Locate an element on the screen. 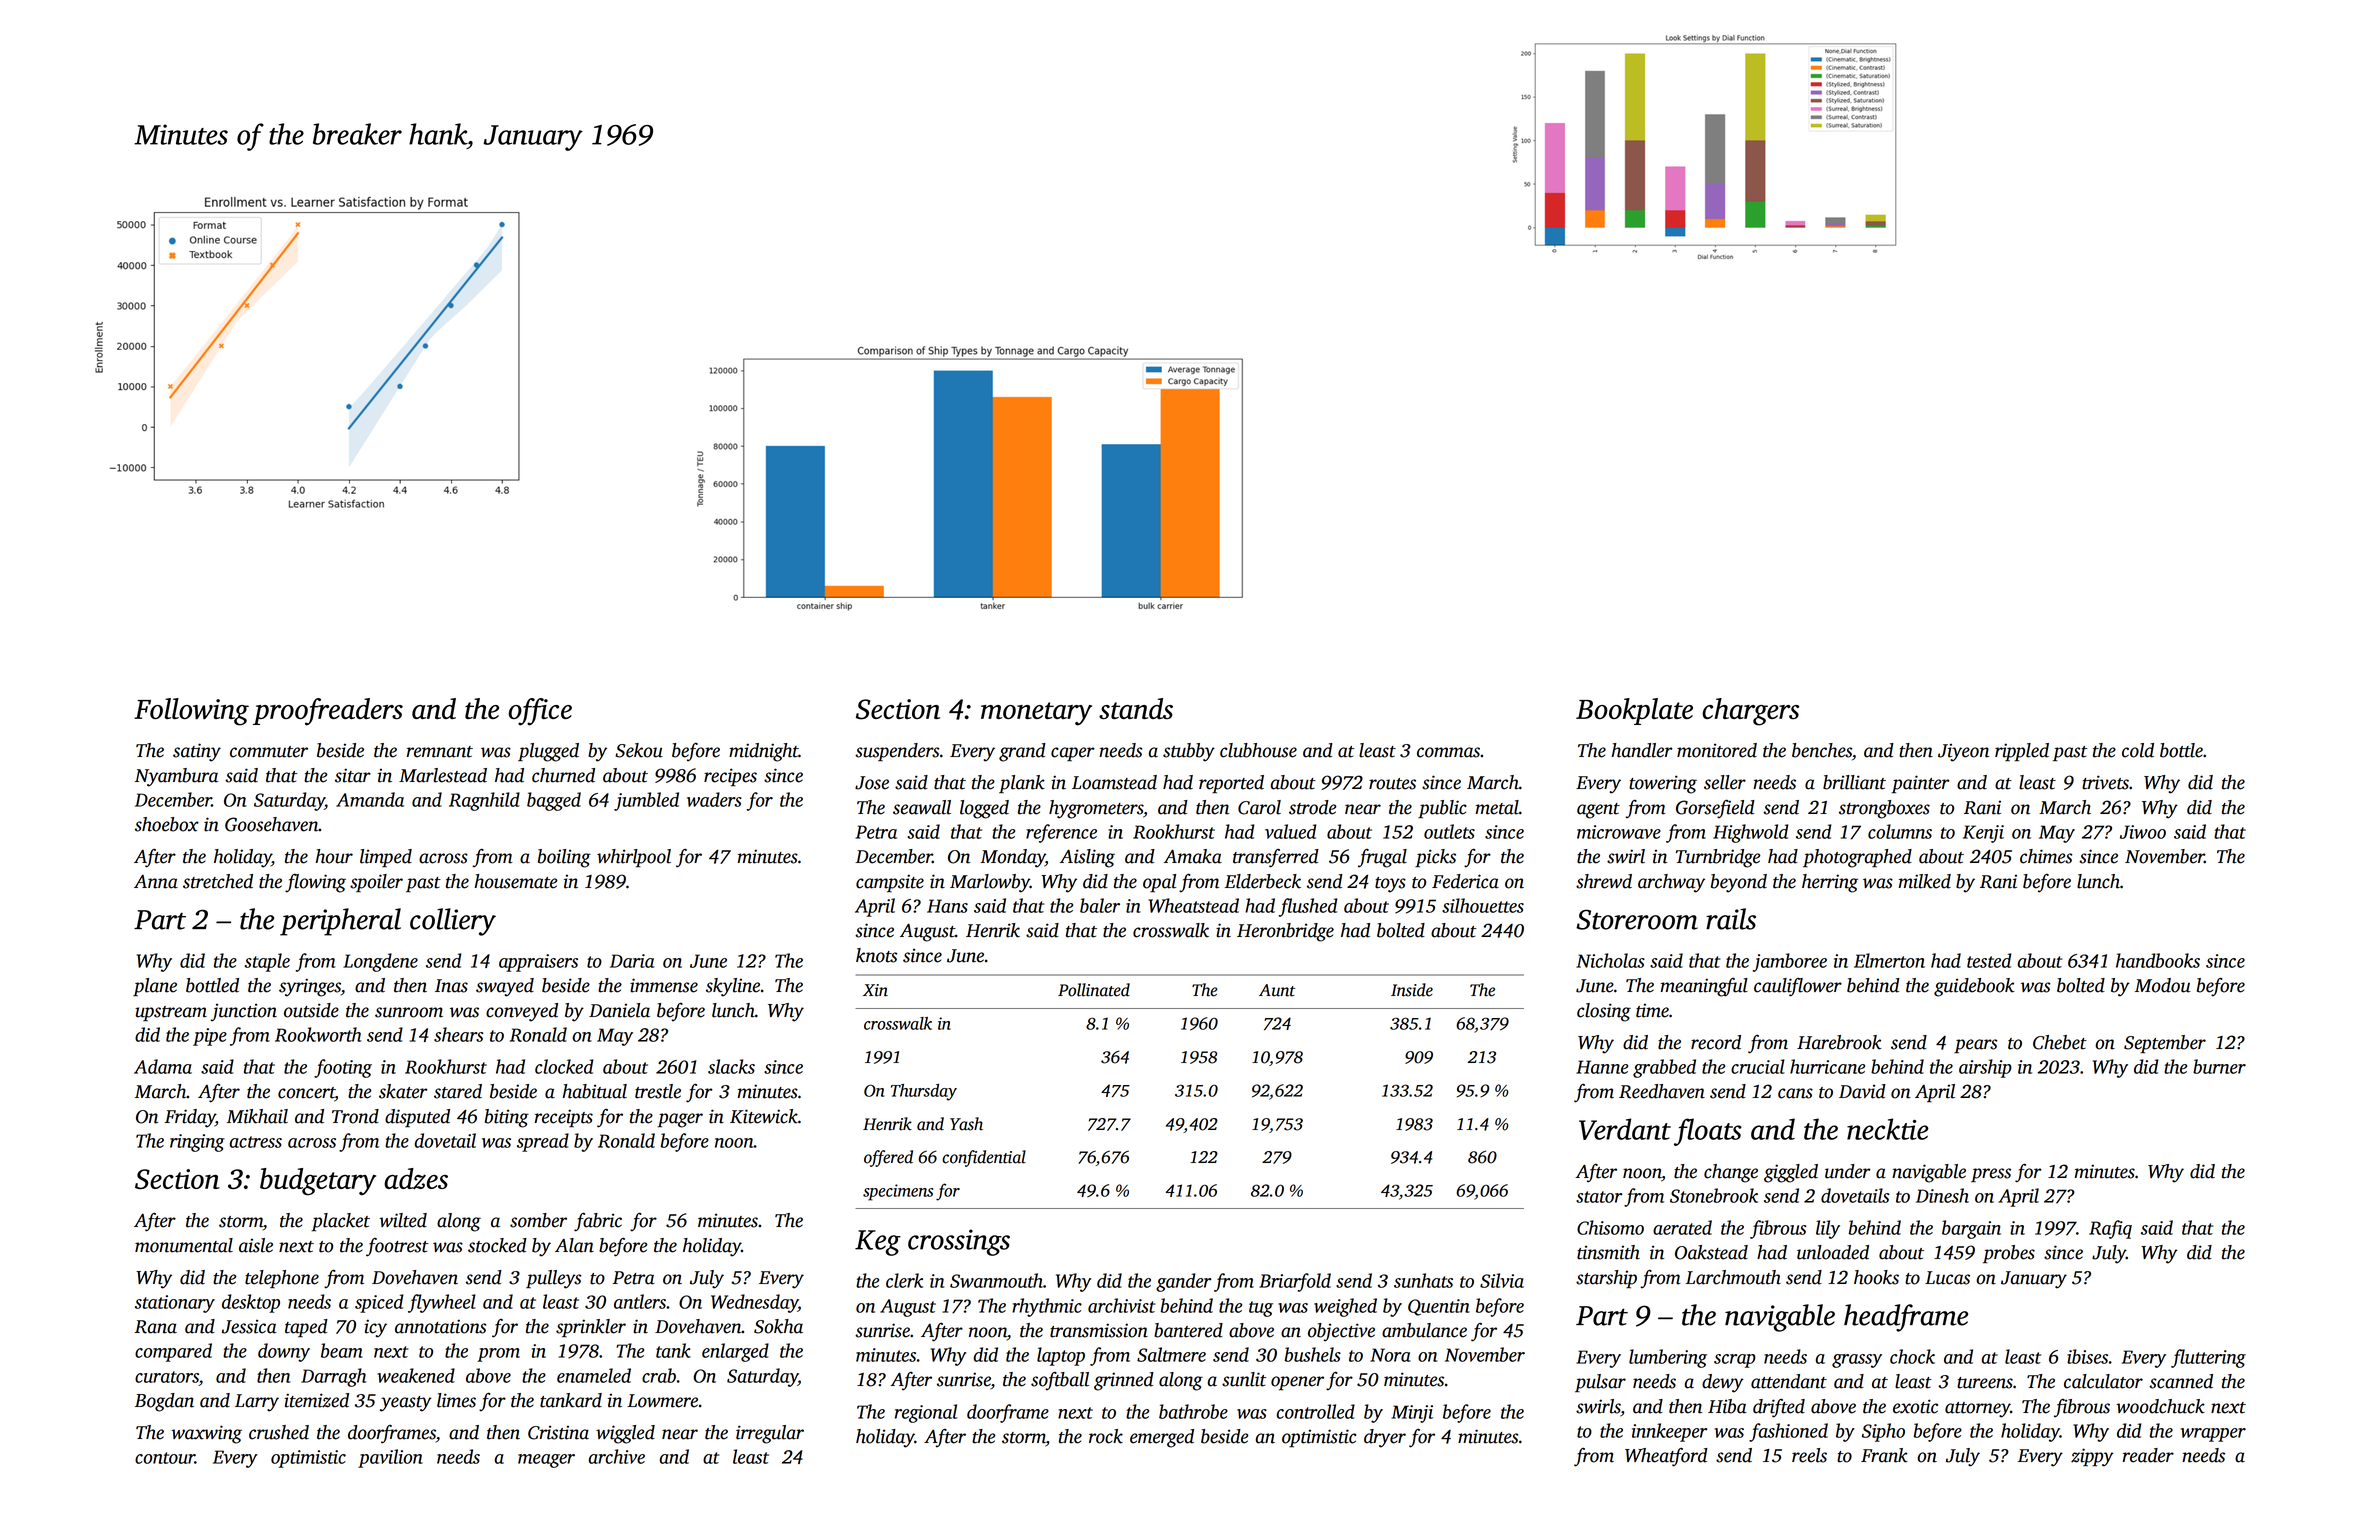 This screenshot has height=1540, width=2380. Following is located at coordinates (191, 712).
